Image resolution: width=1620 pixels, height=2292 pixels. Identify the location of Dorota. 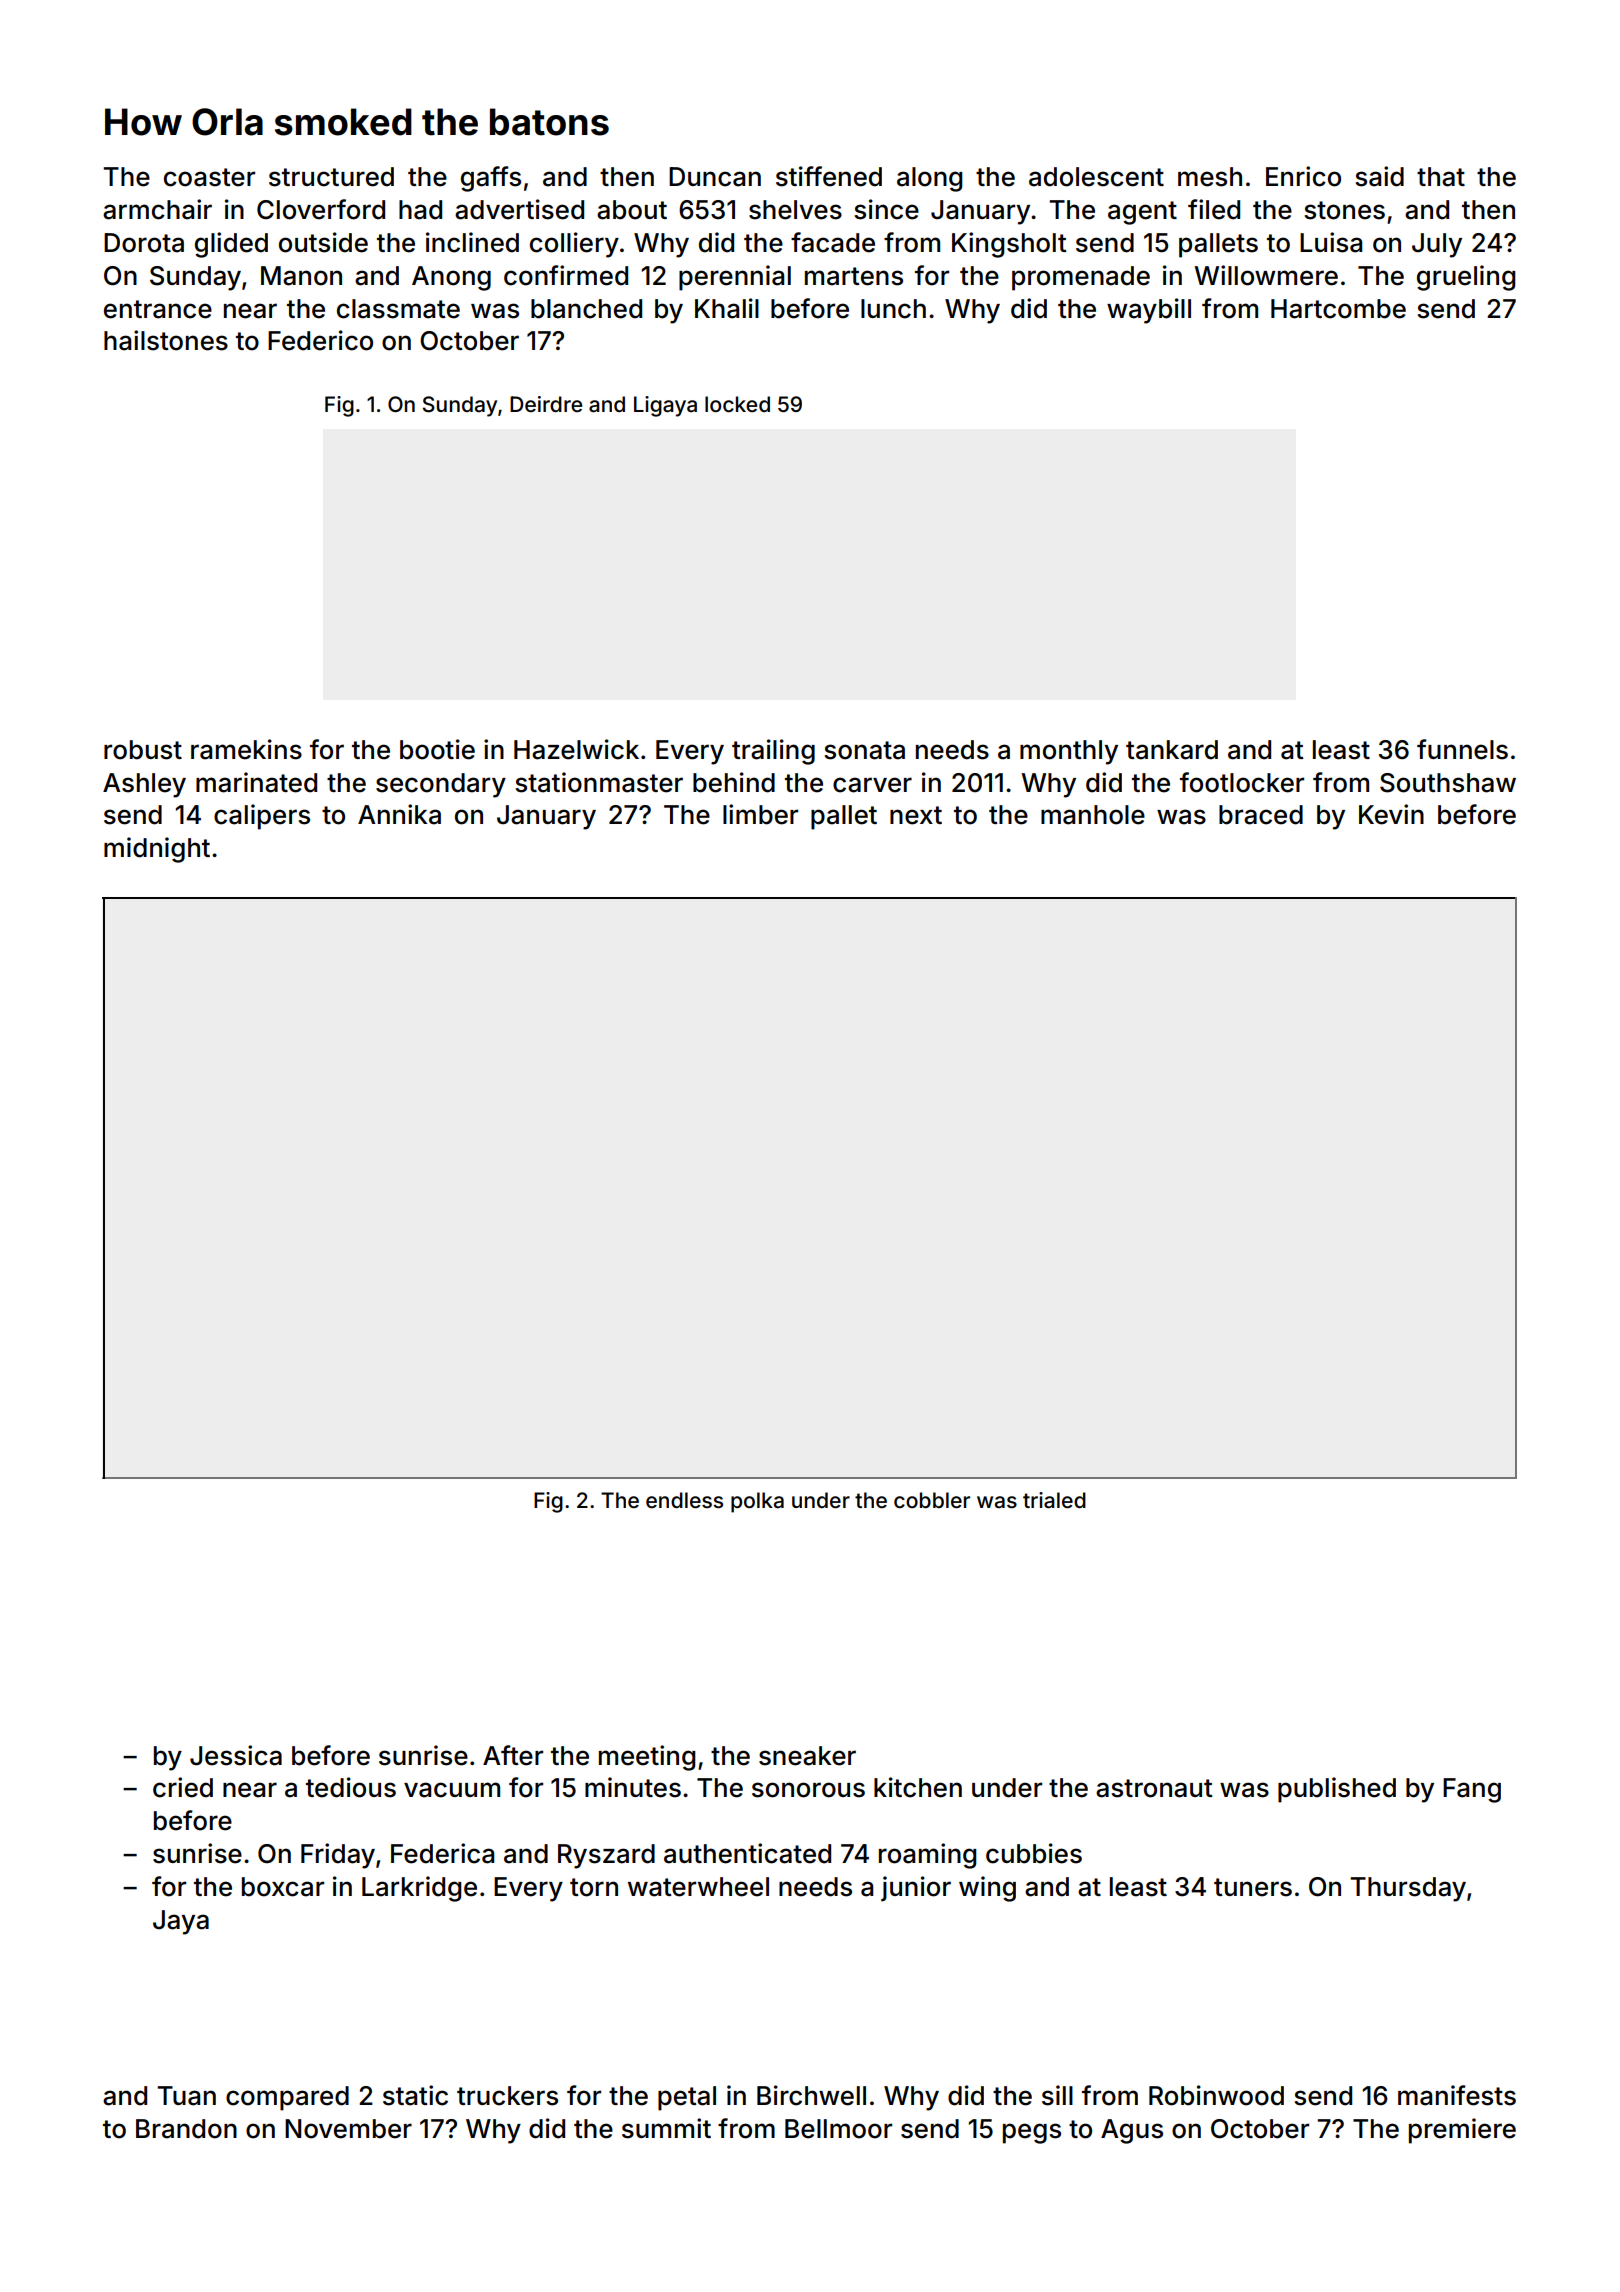
(144, 243).
